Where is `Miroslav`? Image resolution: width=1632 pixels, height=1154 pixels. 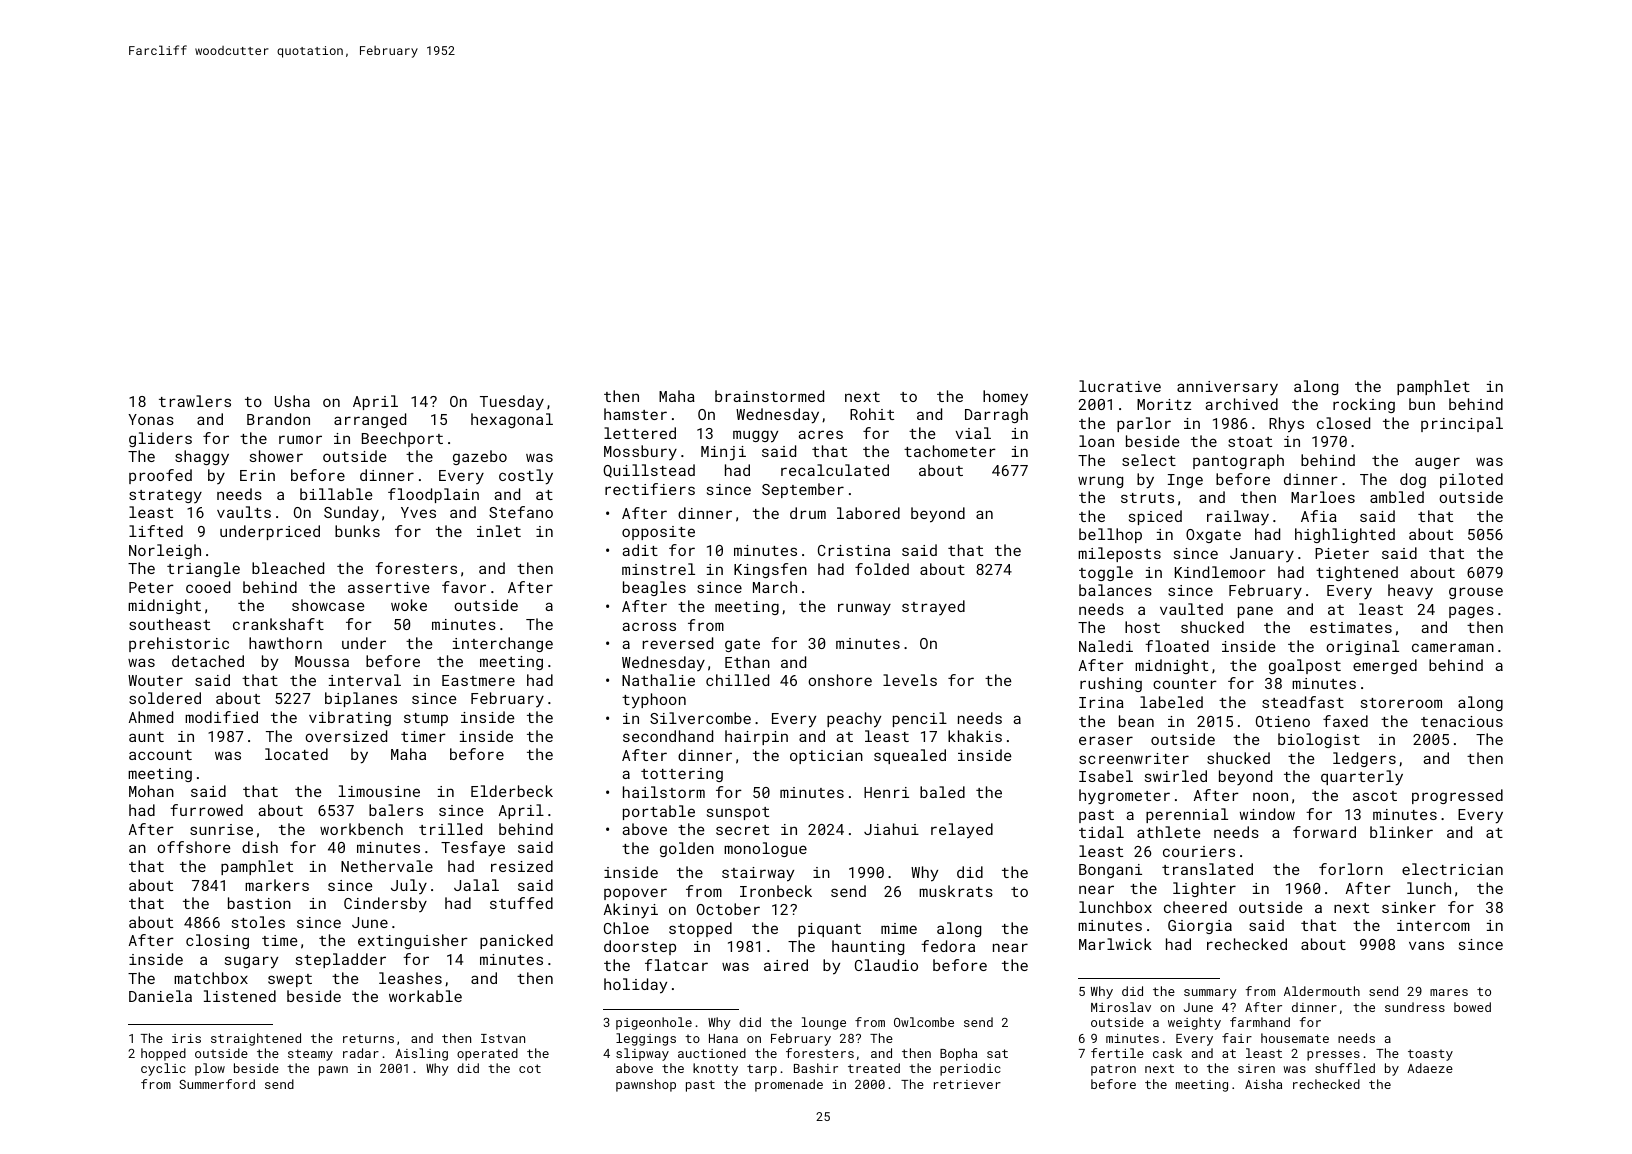
Miroslav is located at coordinates (1121, 1007).
